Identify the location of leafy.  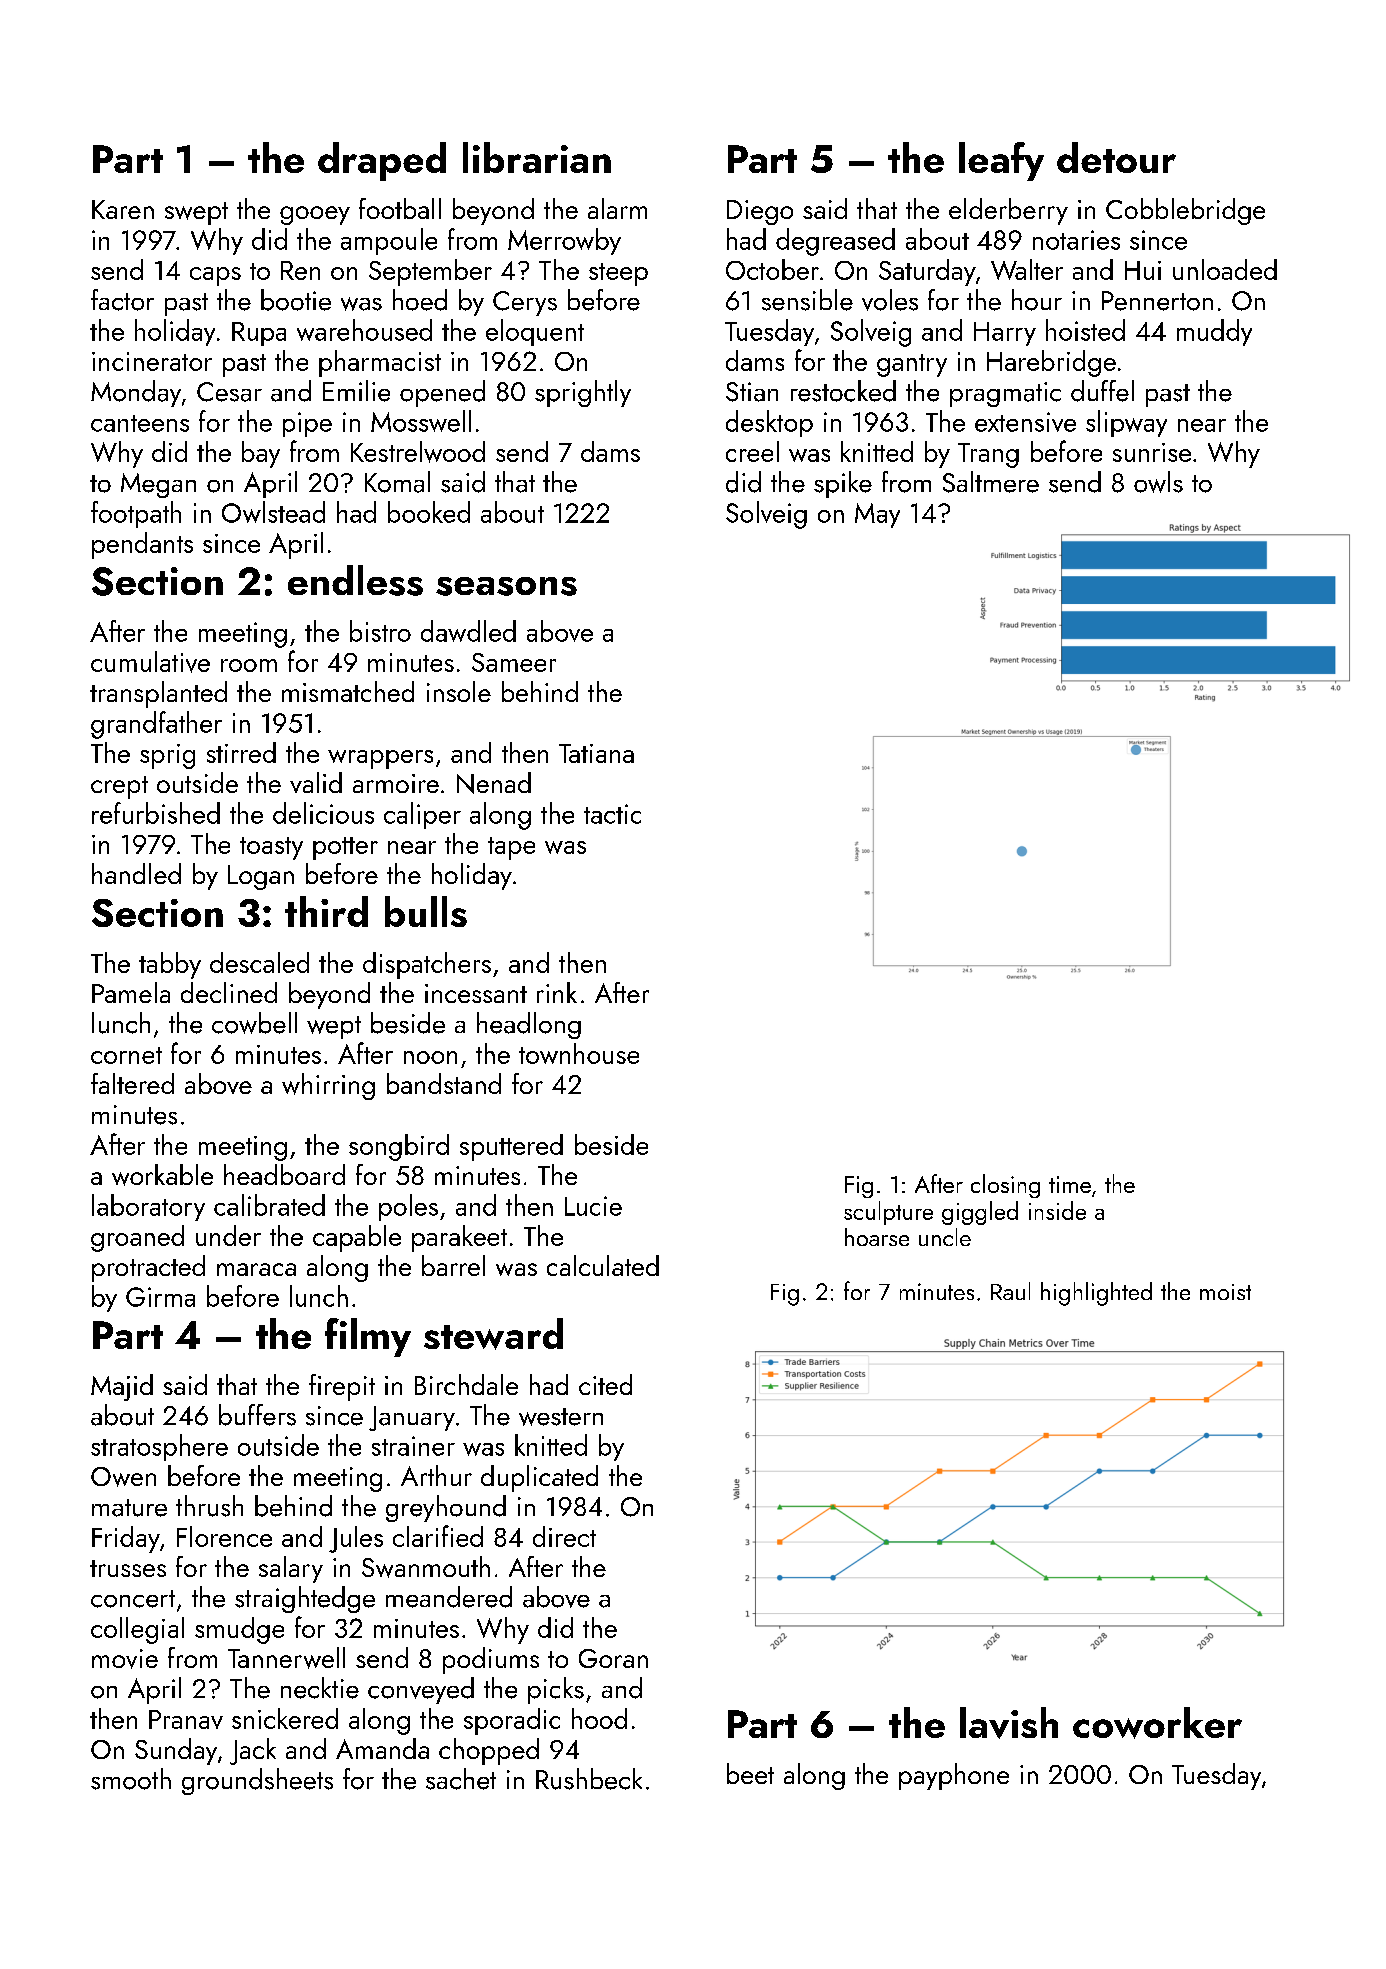
(1001, 161).
